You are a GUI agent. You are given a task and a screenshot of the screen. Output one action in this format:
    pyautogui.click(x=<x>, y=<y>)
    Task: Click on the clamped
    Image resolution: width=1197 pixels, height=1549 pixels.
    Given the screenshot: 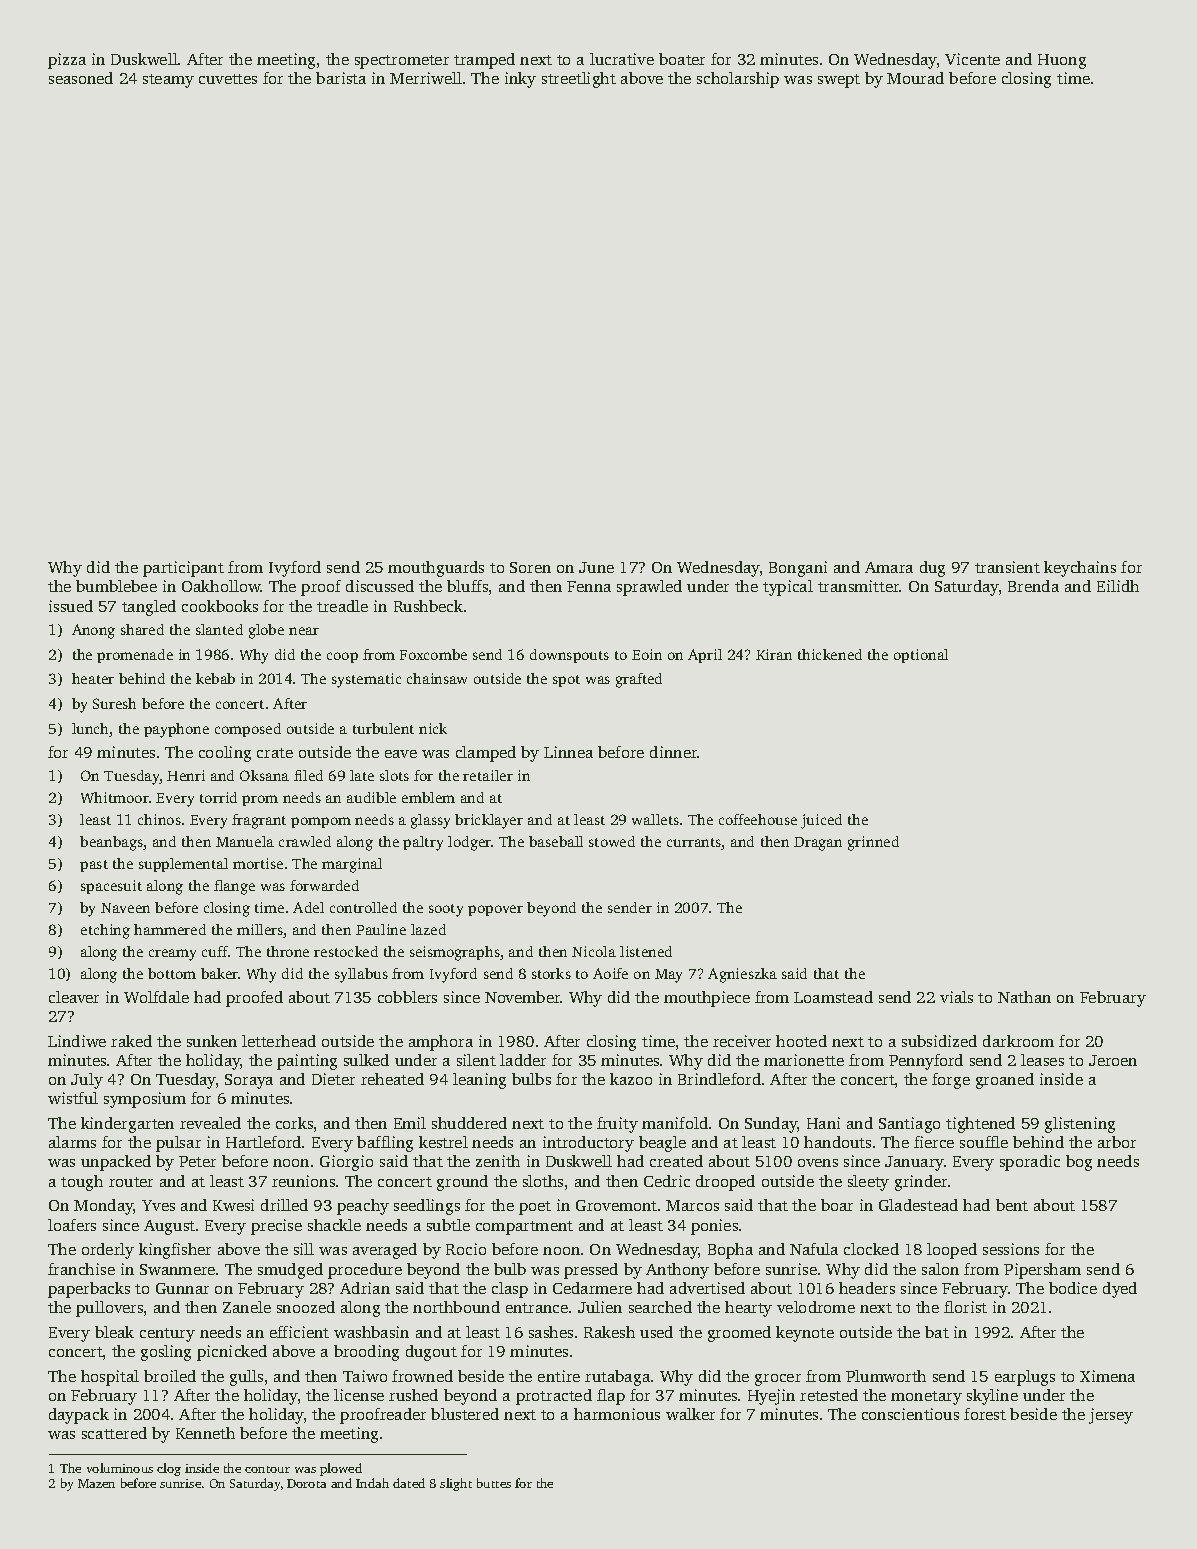 What is the action you would take?
    pyautogui.click(x=486, y=754)
